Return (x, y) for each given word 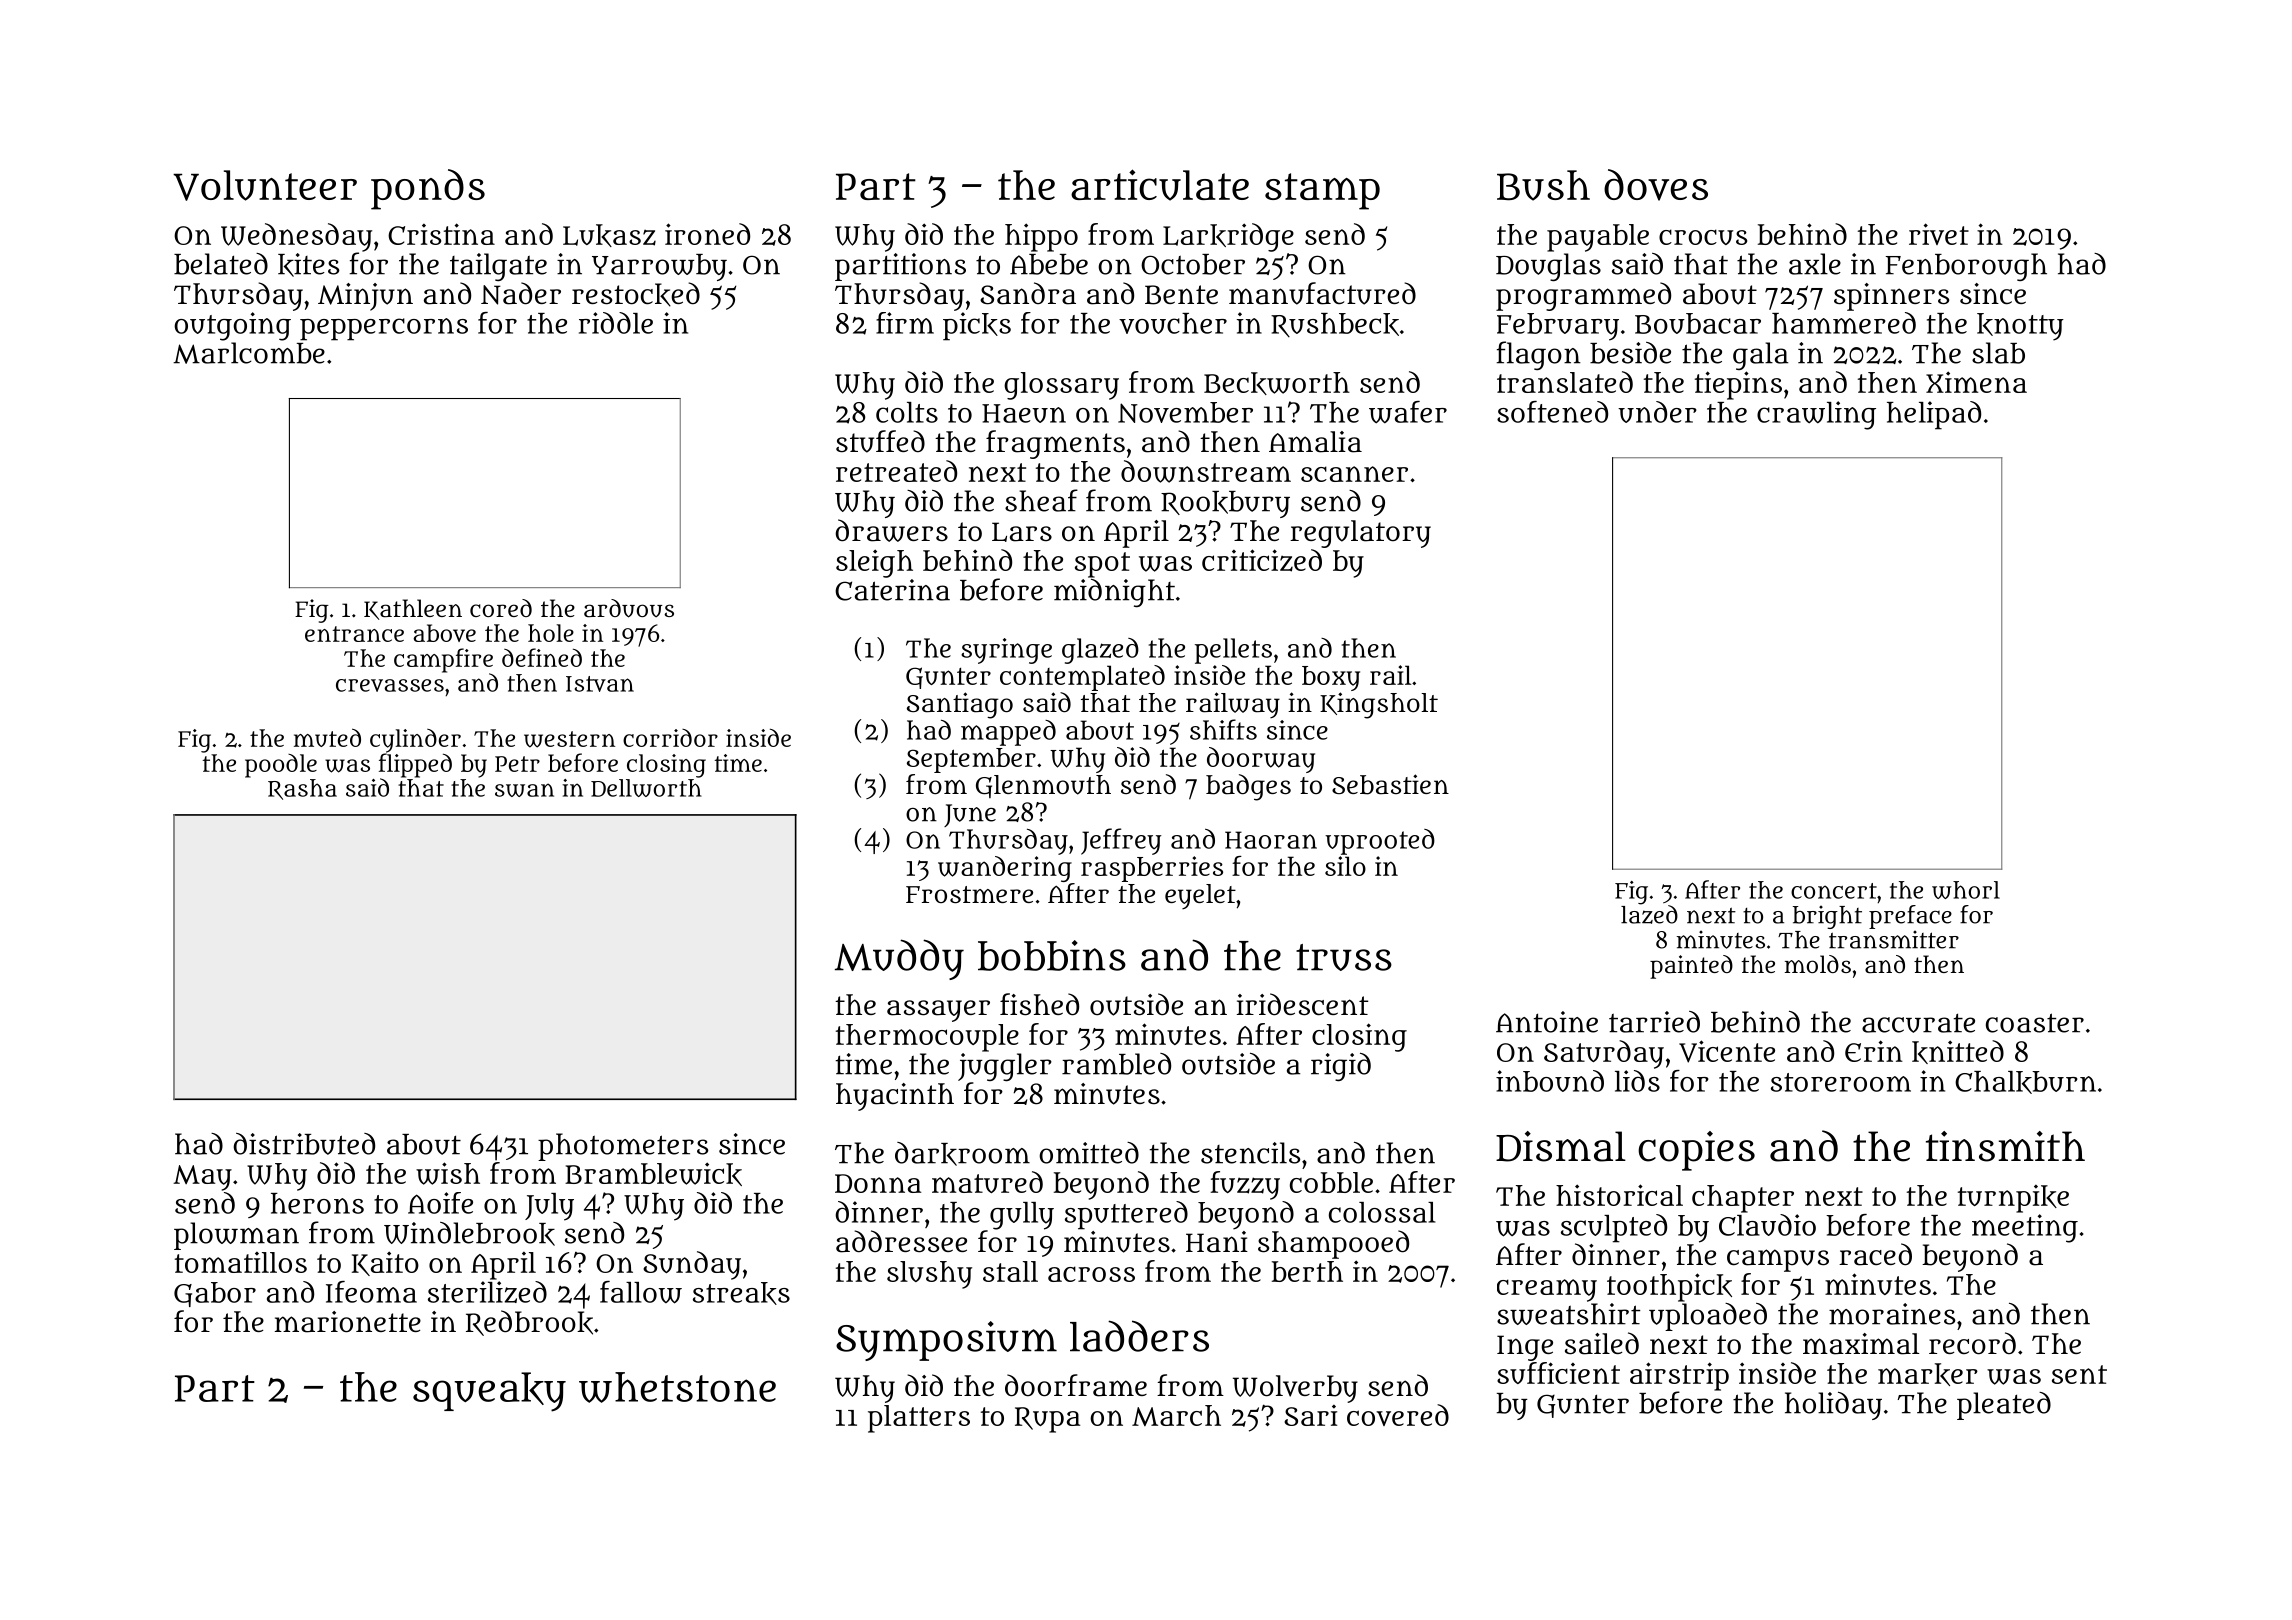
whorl (1966, 890)
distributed (304, 1144)
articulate (1160, 185)
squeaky (489, 1392)
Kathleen (413, 609)
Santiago (960, 705)
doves (1656, 185)
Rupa (1047, 1420)
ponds (428, 189)
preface (1910, 917)
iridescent (1302, 1004)
